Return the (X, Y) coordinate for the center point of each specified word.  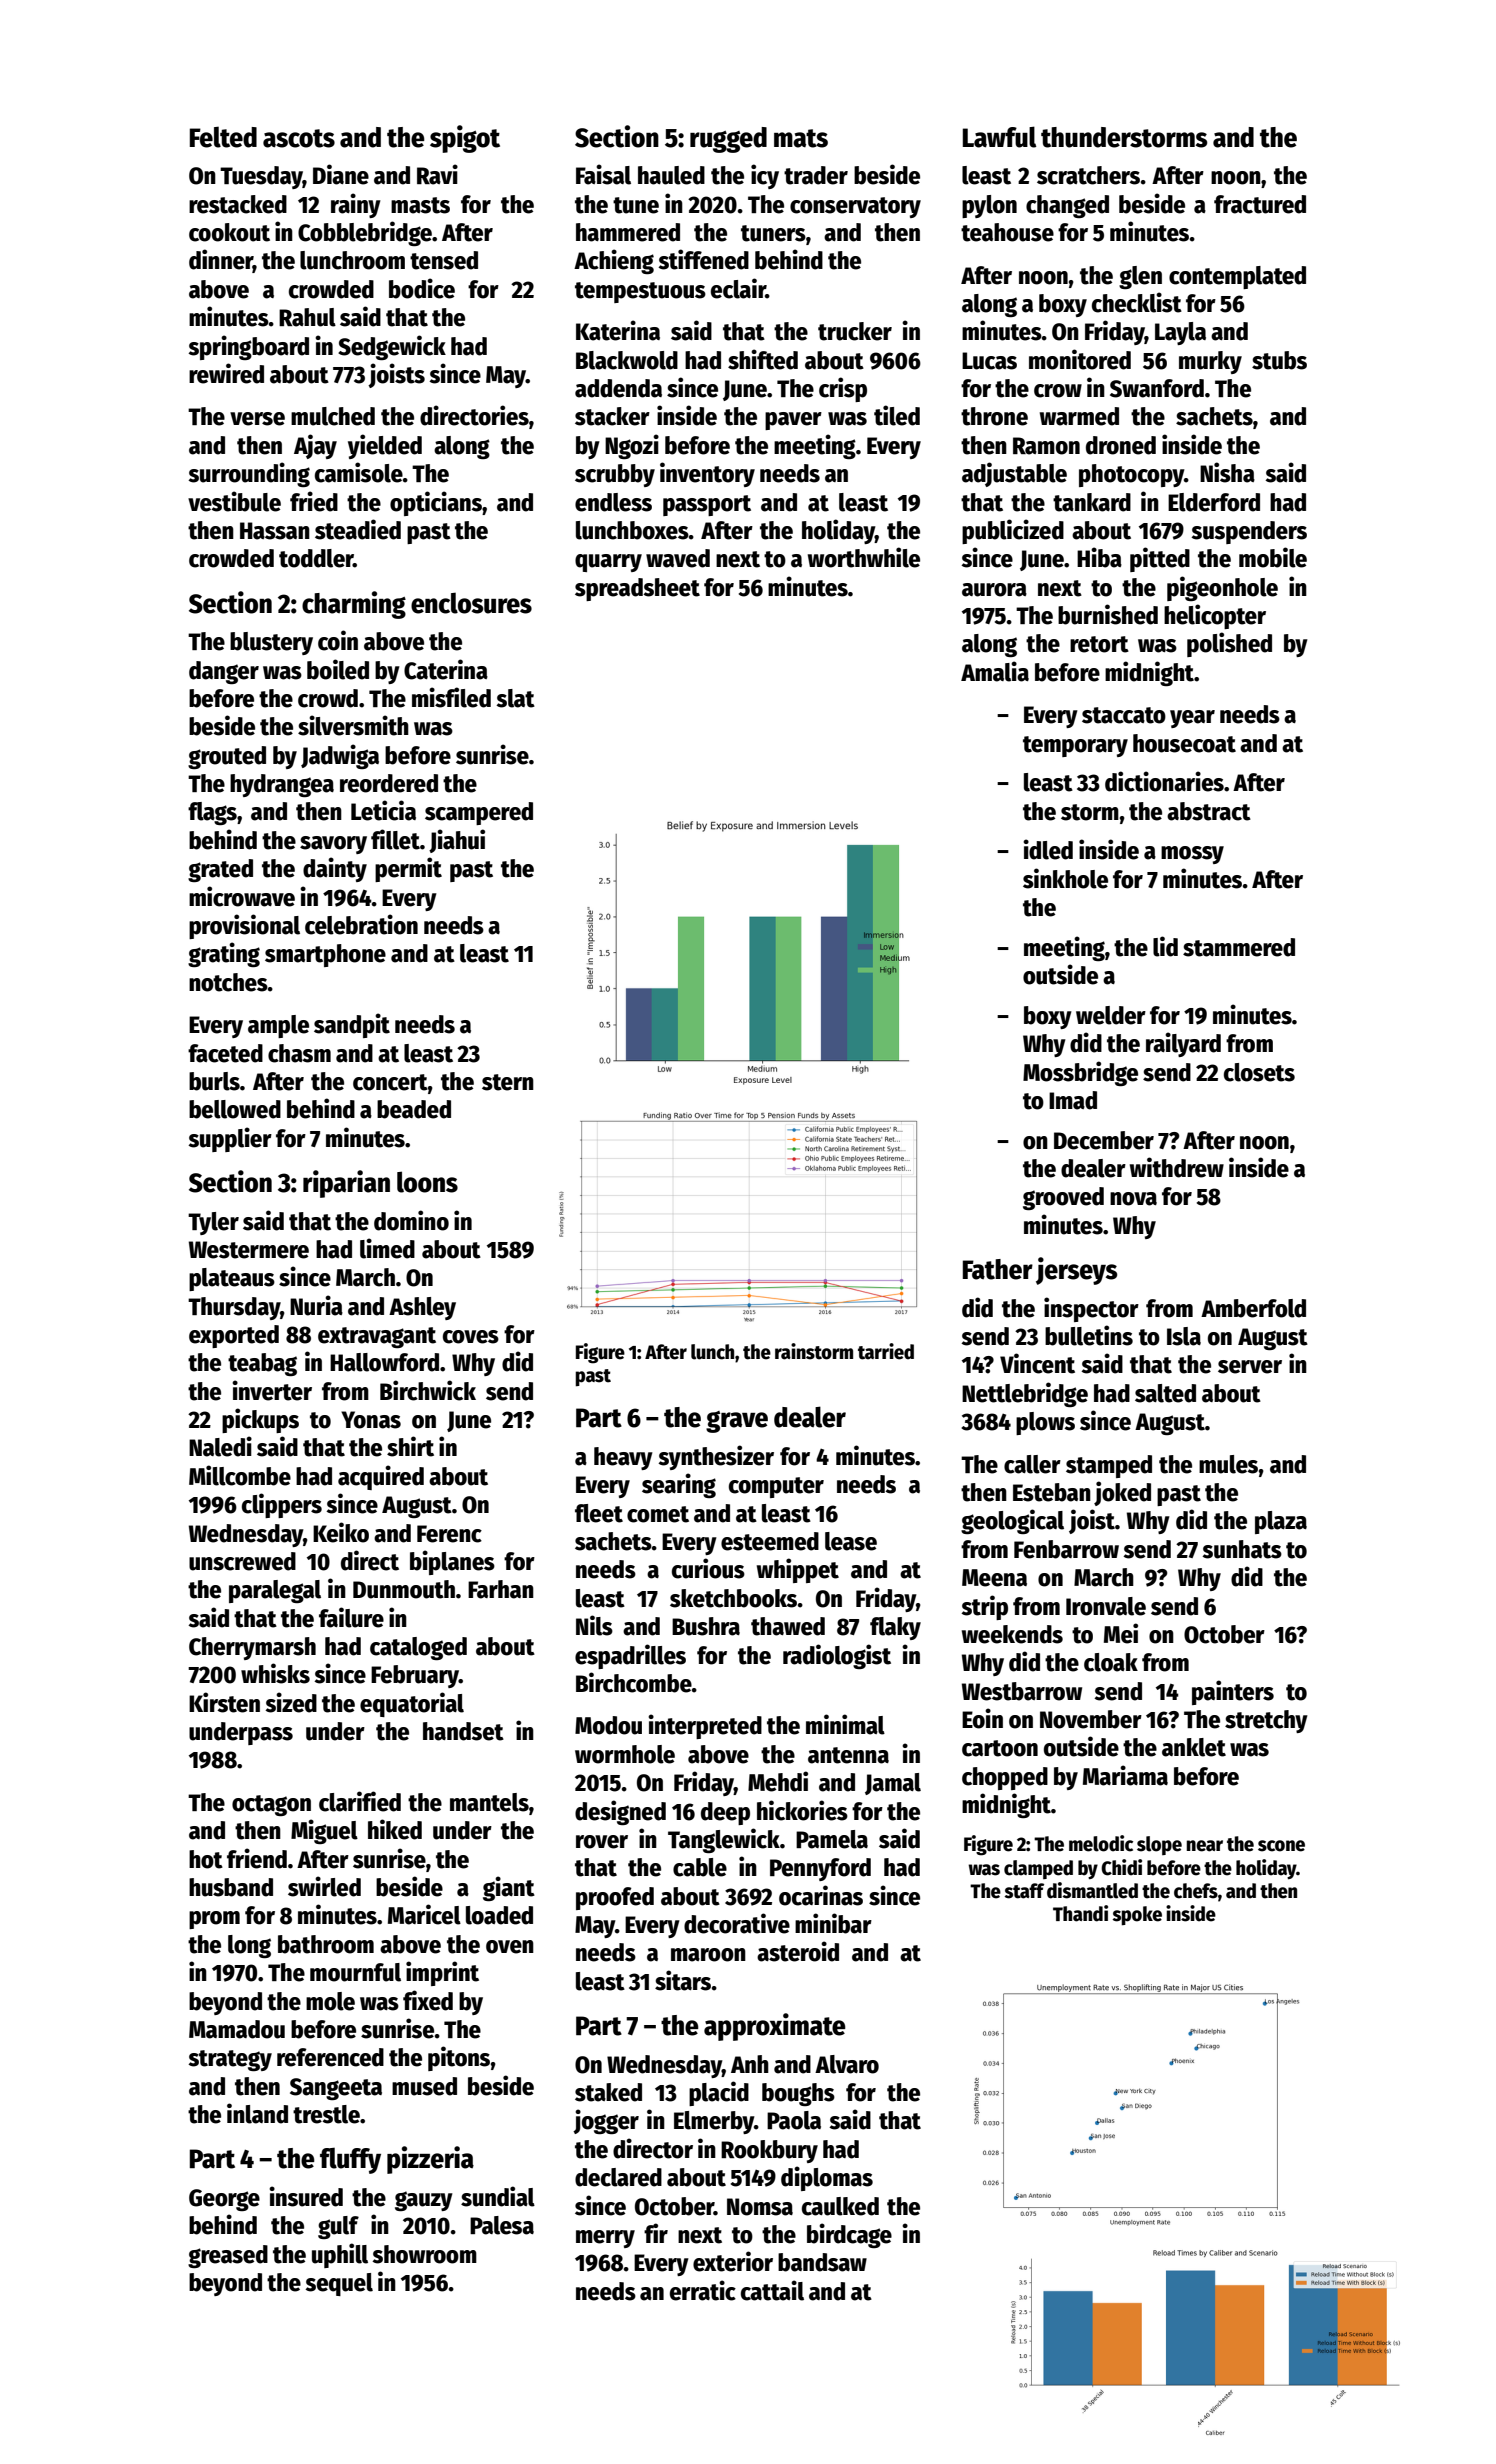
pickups (260, 1420)
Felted (223, 137)
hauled (671, 175)
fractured (1260, 204)
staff (1024, 1891)
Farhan (501, 1589)
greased (228, 2256)
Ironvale (1106, 1606)
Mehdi (778, 1781)
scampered (479, 813)
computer (776, 1487)
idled (1048, 849)
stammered (1239, 947)
